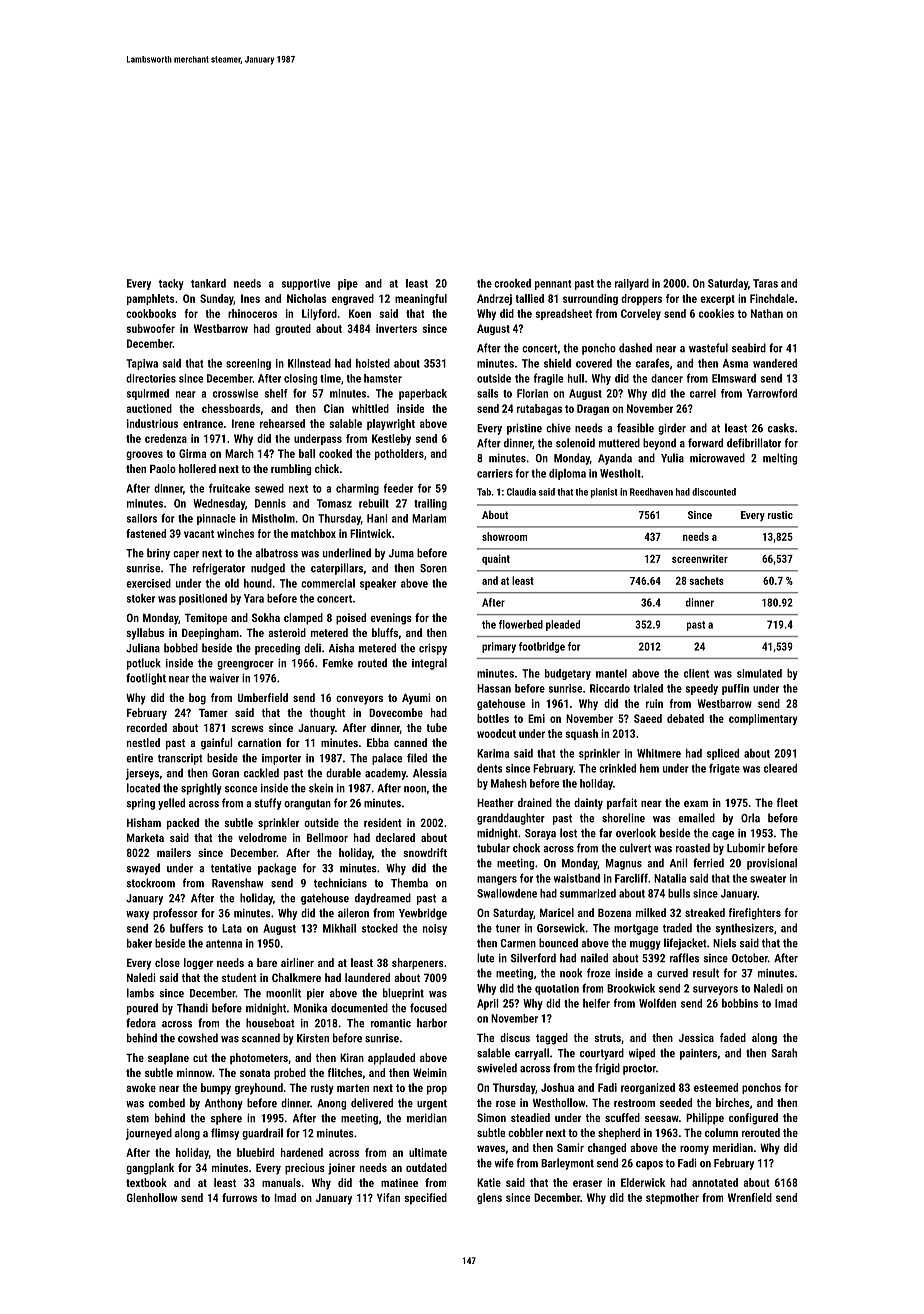 The height and width of the screenshot is (1314, 924). Describe the element at coordinates (183, 824) in the screenshot. I see `packed` at that location.
